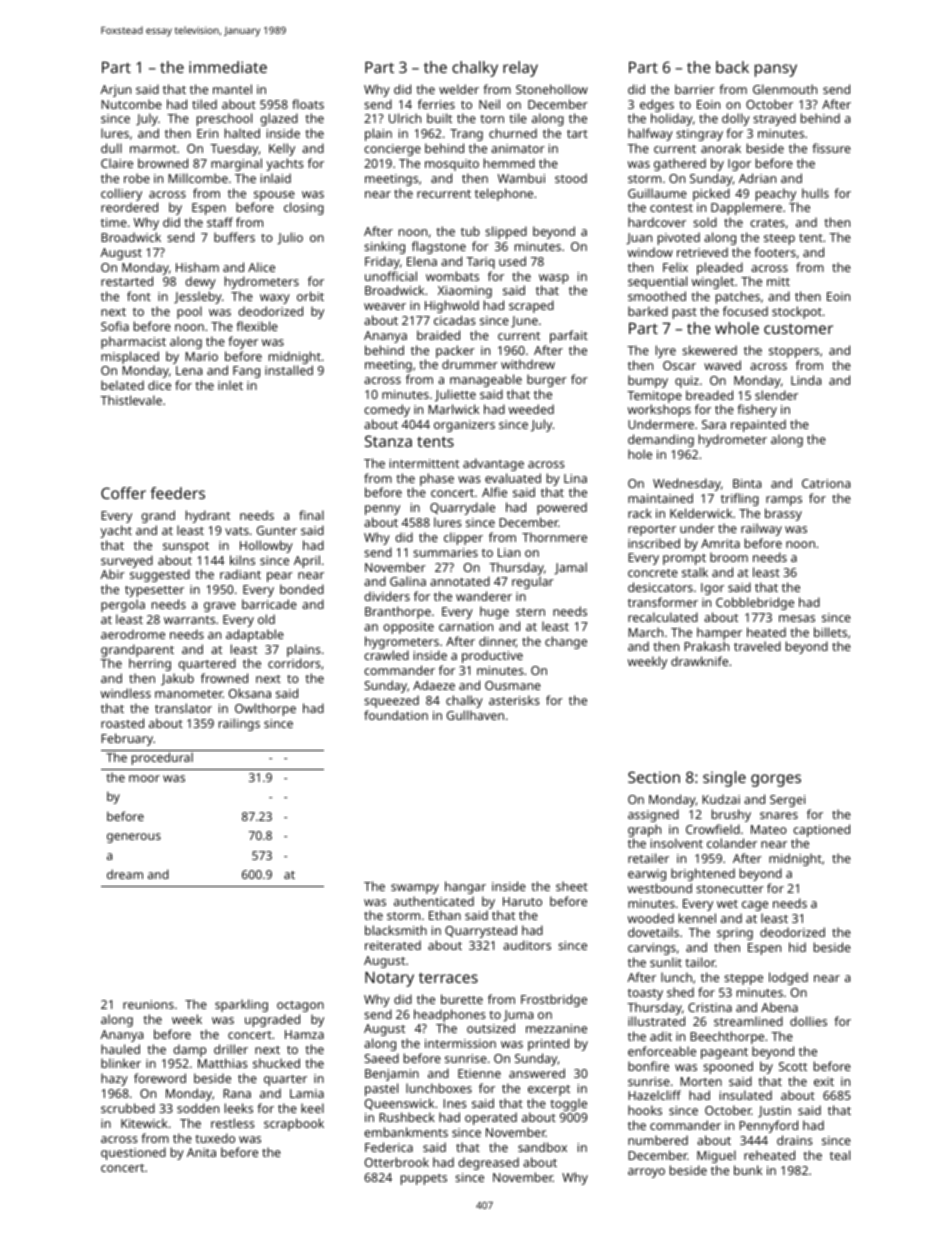  I want to click on sunspot, so click(186, 547).
